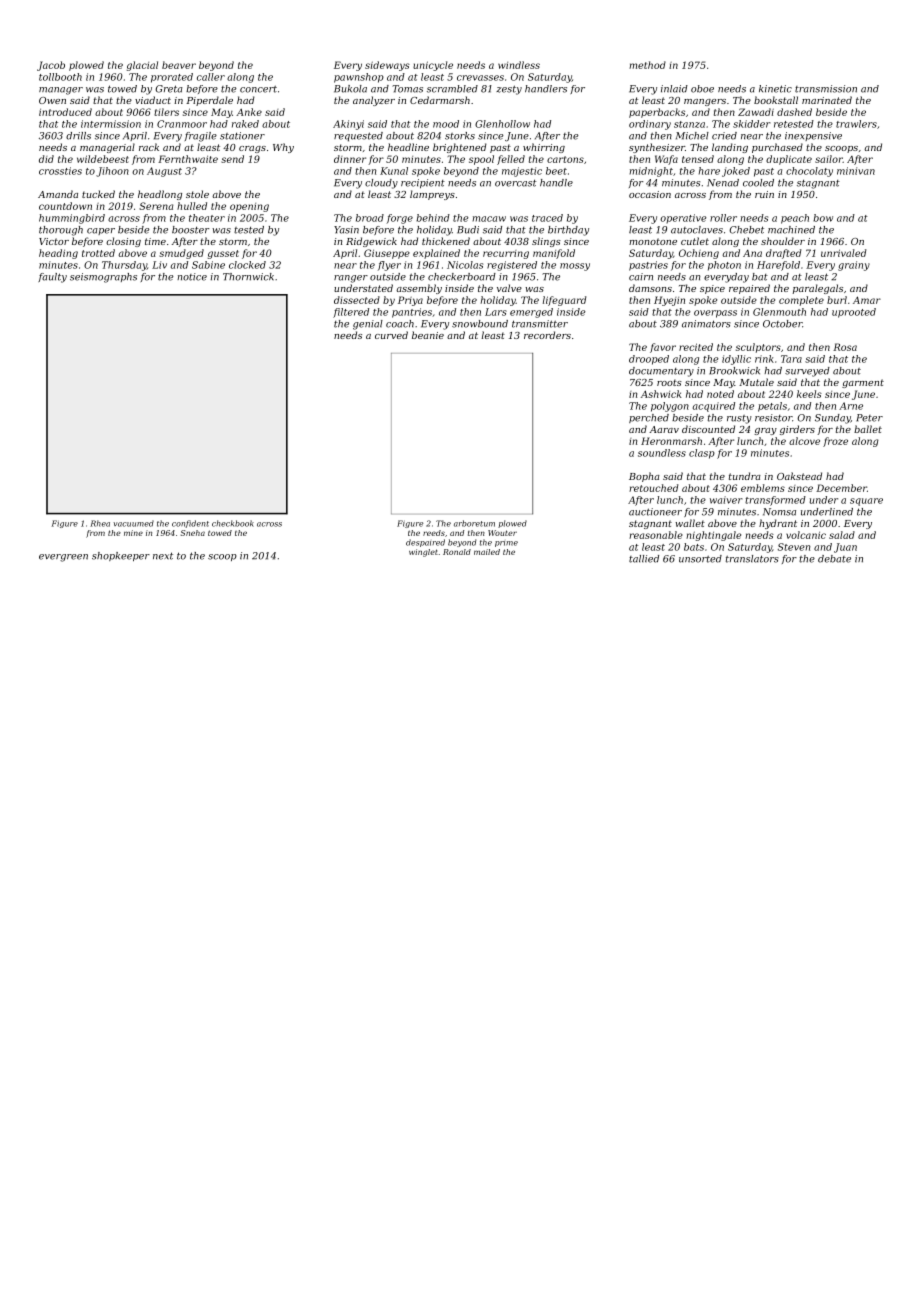 This image has height=1308, width=924. What do you see at coordinates (100, 523) in the image?
I see `Rhea` at bounding box center [100, 523].
